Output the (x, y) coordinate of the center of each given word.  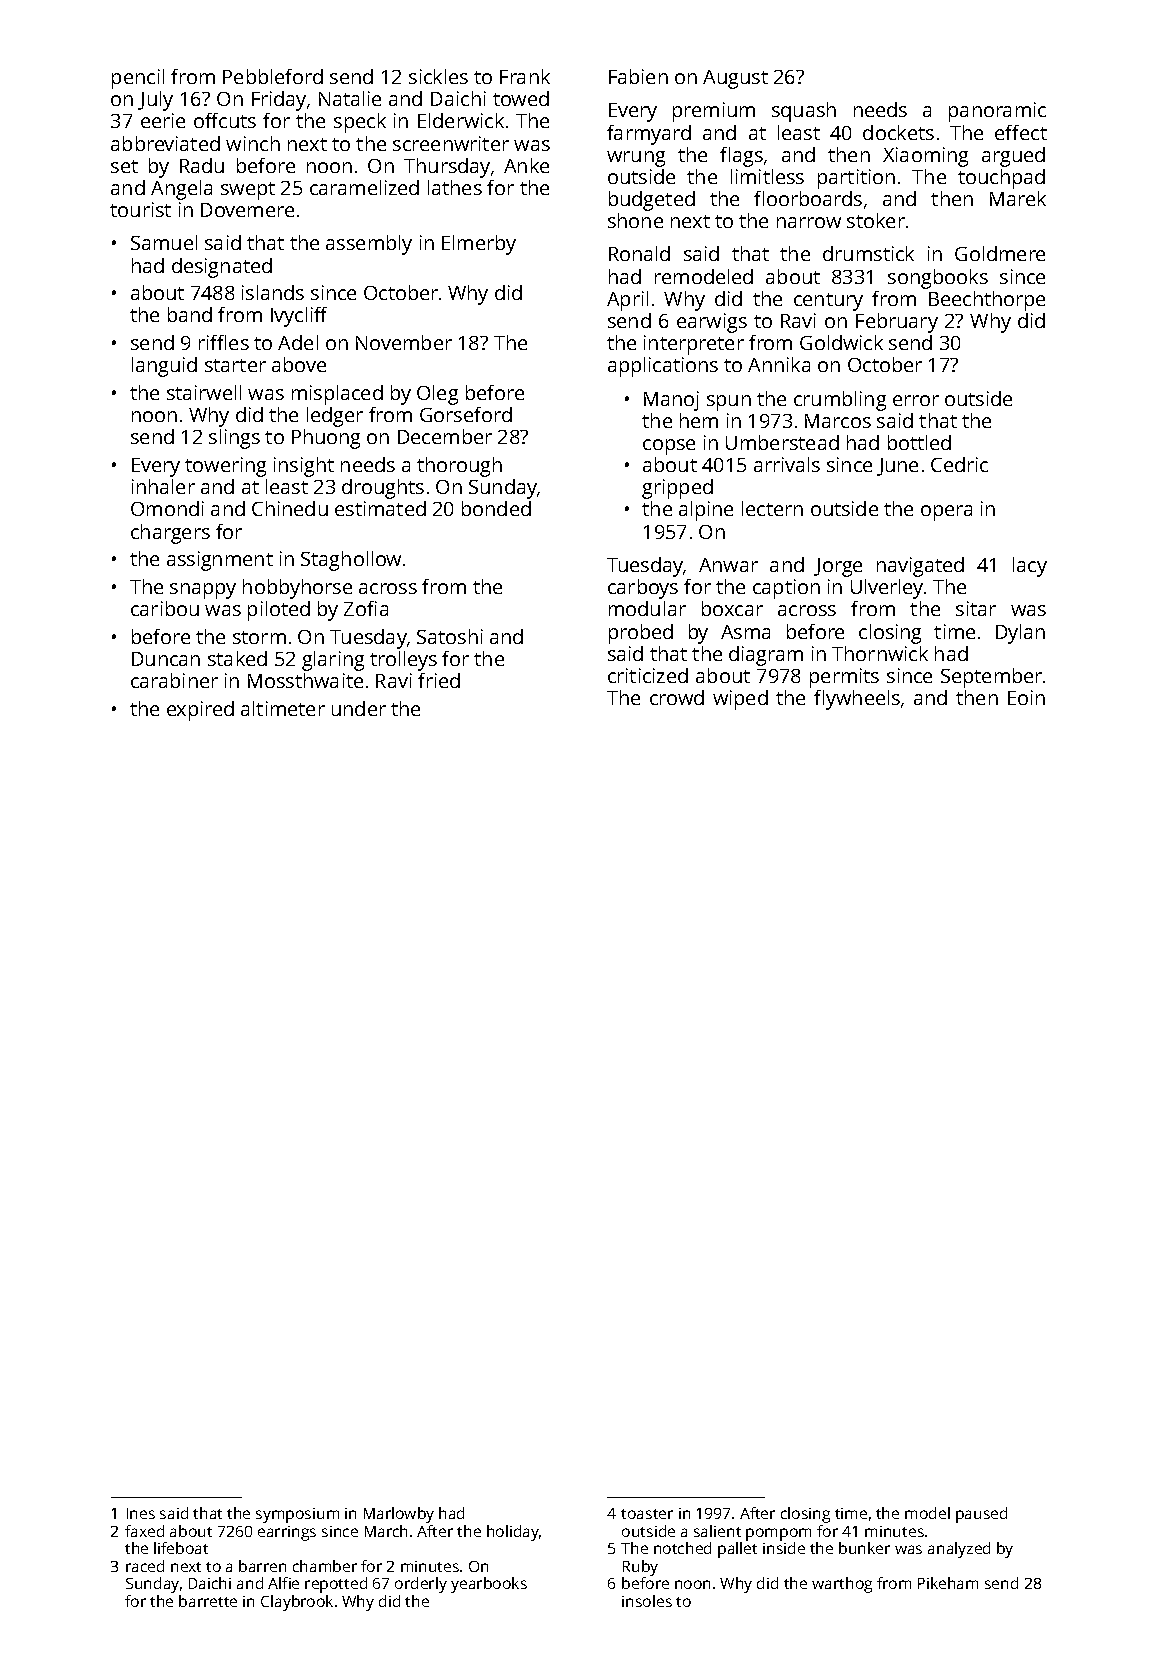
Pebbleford (273, 76)
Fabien (638, 76)
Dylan (1020, 634)
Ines (141, 1513)
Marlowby (399, 1515)
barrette (208, 1601)
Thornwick (880, 653)
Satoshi (450, 636)
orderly (421, 1585)
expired (200, 711)
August (735, 79)
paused (981, 1515)
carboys (643, 589)
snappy (203, 591)
